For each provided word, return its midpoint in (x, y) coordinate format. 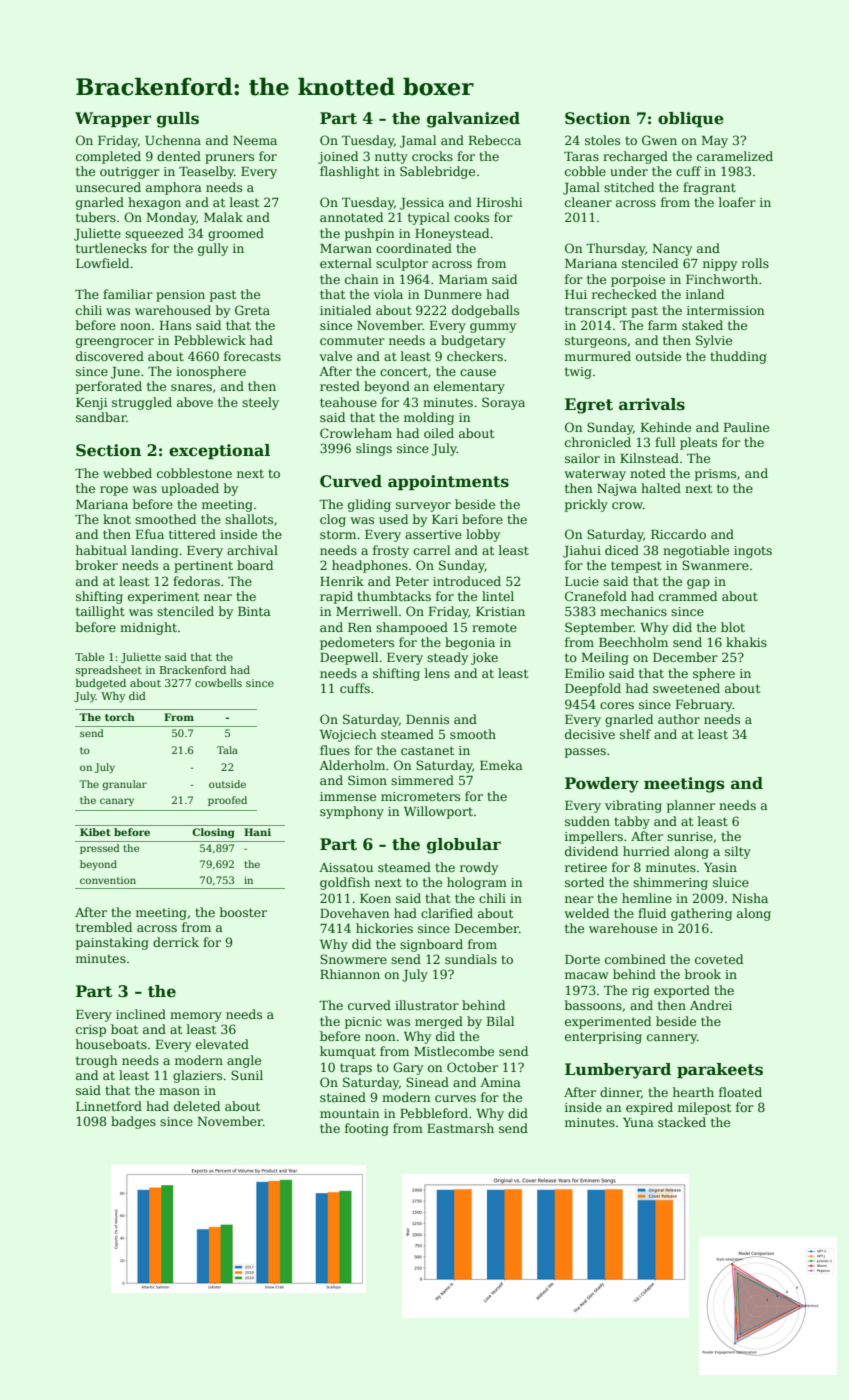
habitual (101, 550)
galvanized (473, 120)
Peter (412, 581)
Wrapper (113, 119)
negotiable (696, 551)
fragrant (709, 188)
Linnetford (109, 1106)
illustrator (427, 1005)
